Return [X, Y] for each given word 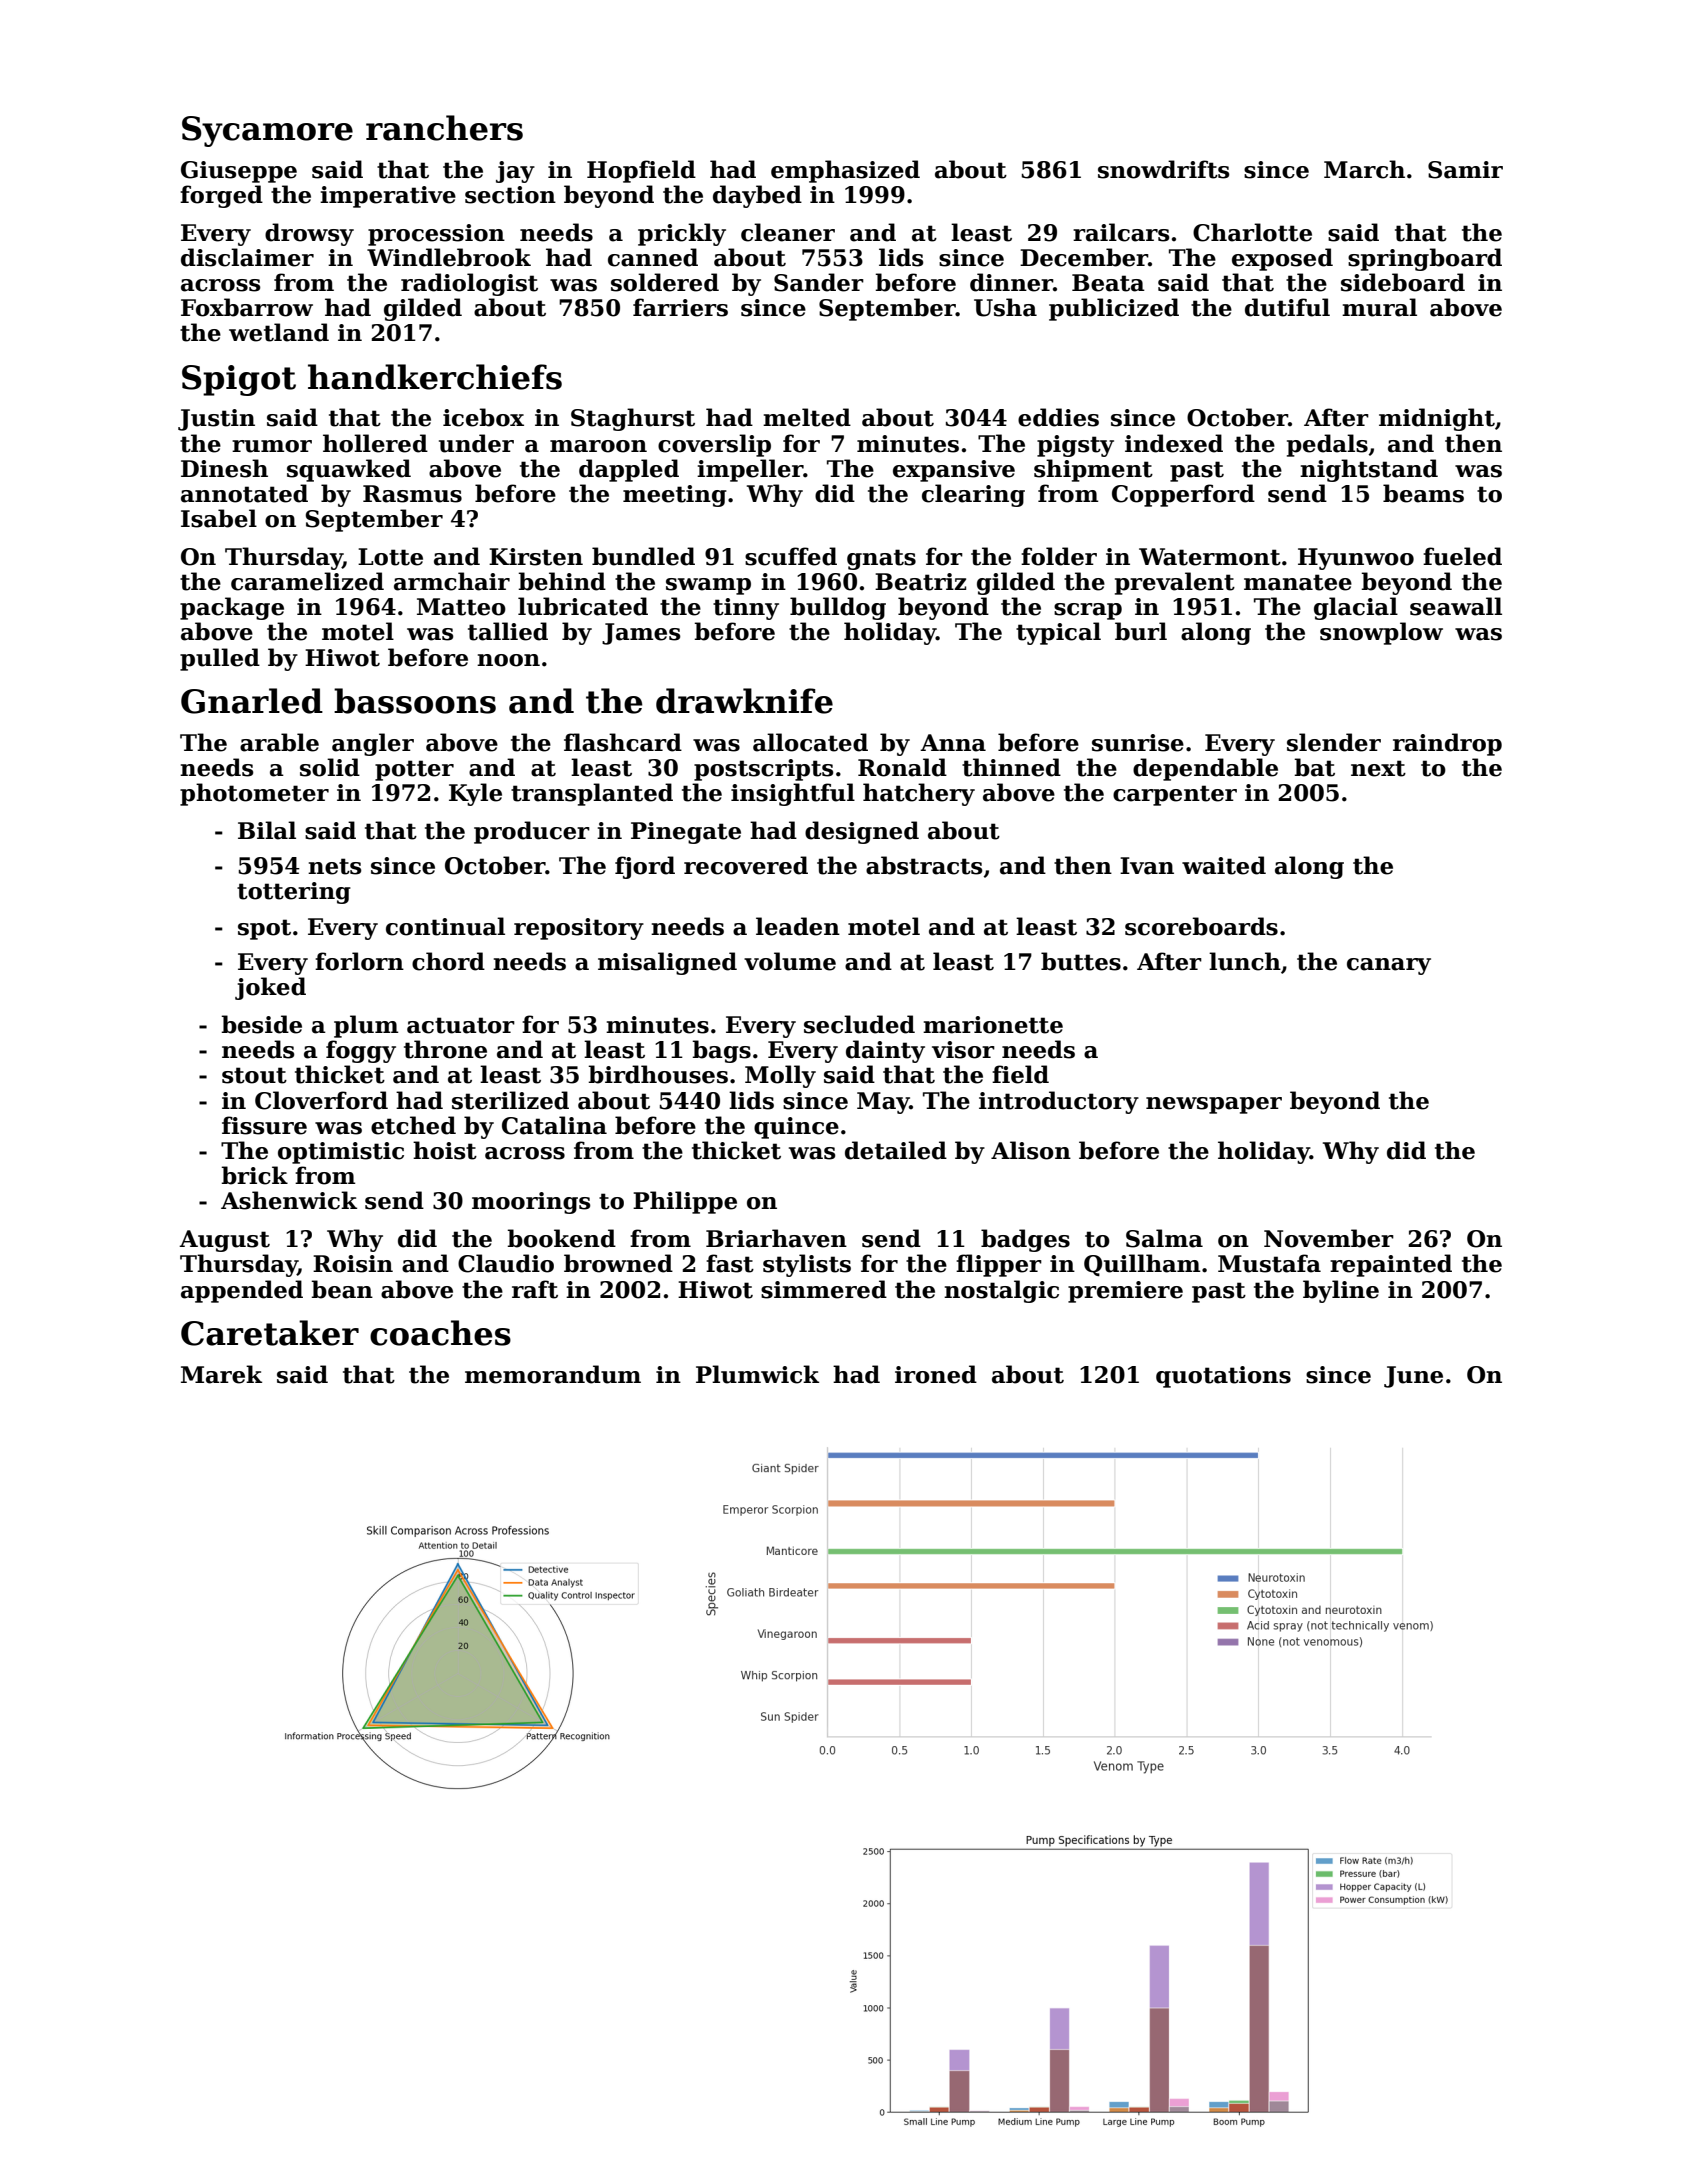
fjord [645, 867]
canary [1389, 966]
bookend [561, 1238]
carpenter [1175, 795]
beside [261, 1024]
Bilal [267, 830]
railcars [1121, 232]
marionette [993, 1025]
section [510, 195]
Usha [1005, 307]
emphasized [845, 171]
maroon [598, 446]
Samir [1465, 170]
